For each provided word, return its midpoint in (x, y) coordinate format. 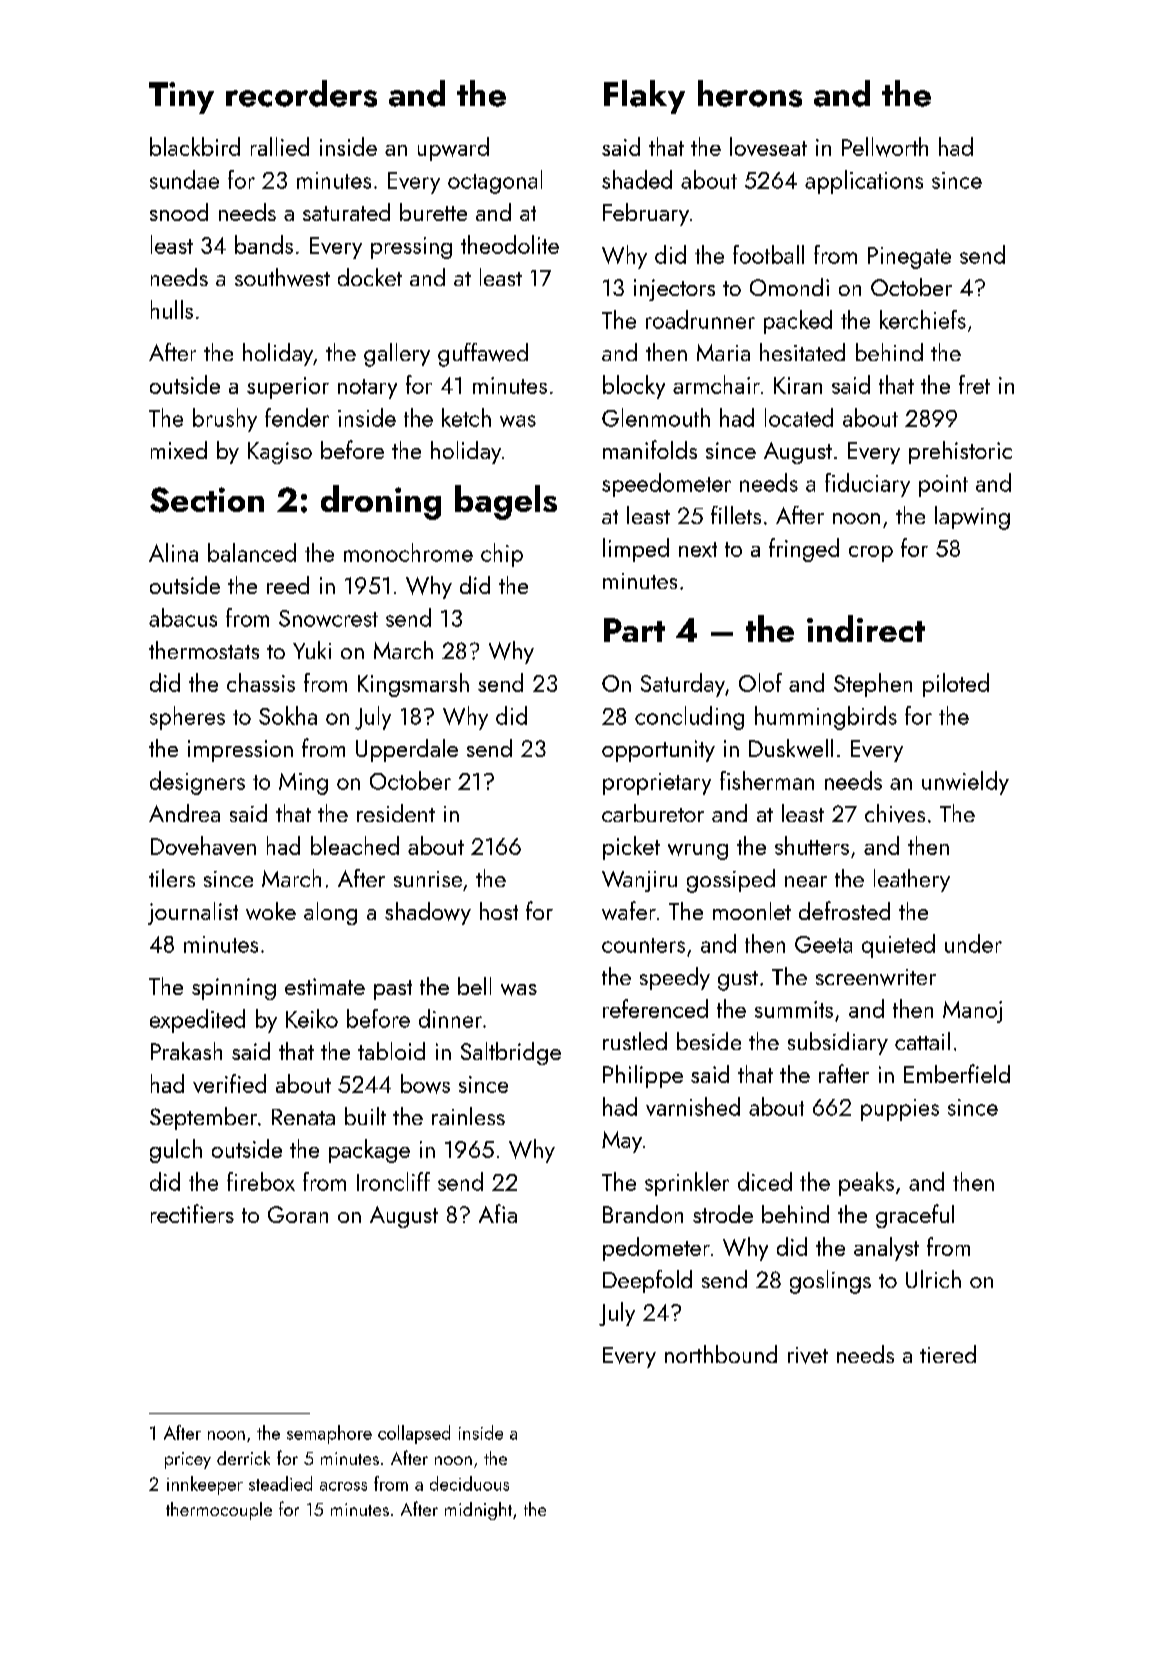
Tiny (181, 98)
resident (396, 813)
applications (864, 182)
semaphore (329, 1434)
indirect (866, 628)
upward (453, 149)
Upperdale (407, 750)
